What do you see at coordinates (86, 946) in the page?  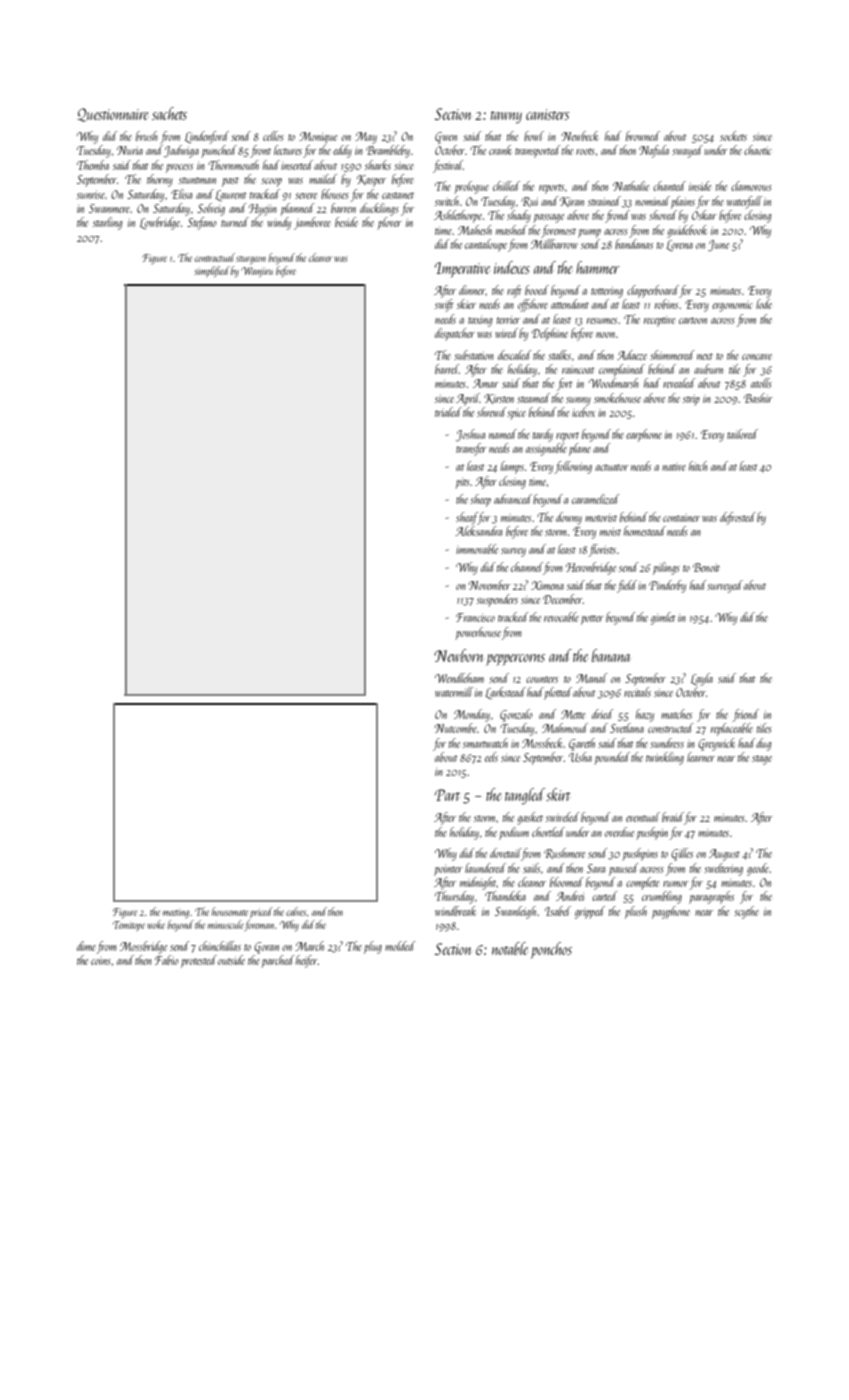 I see `dime` at bounding box center [86, 946].
